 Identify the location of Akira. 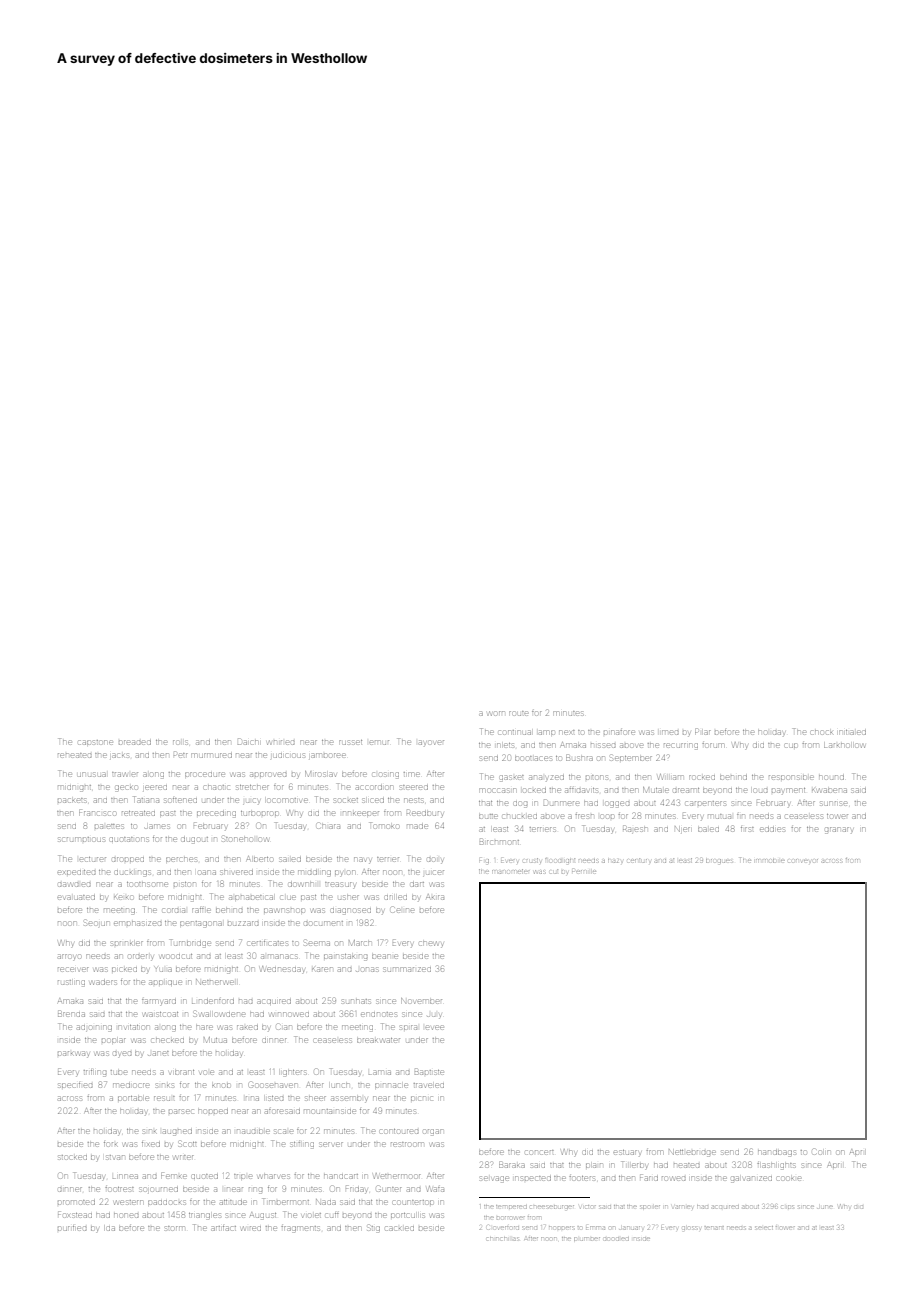
(435, 897).
